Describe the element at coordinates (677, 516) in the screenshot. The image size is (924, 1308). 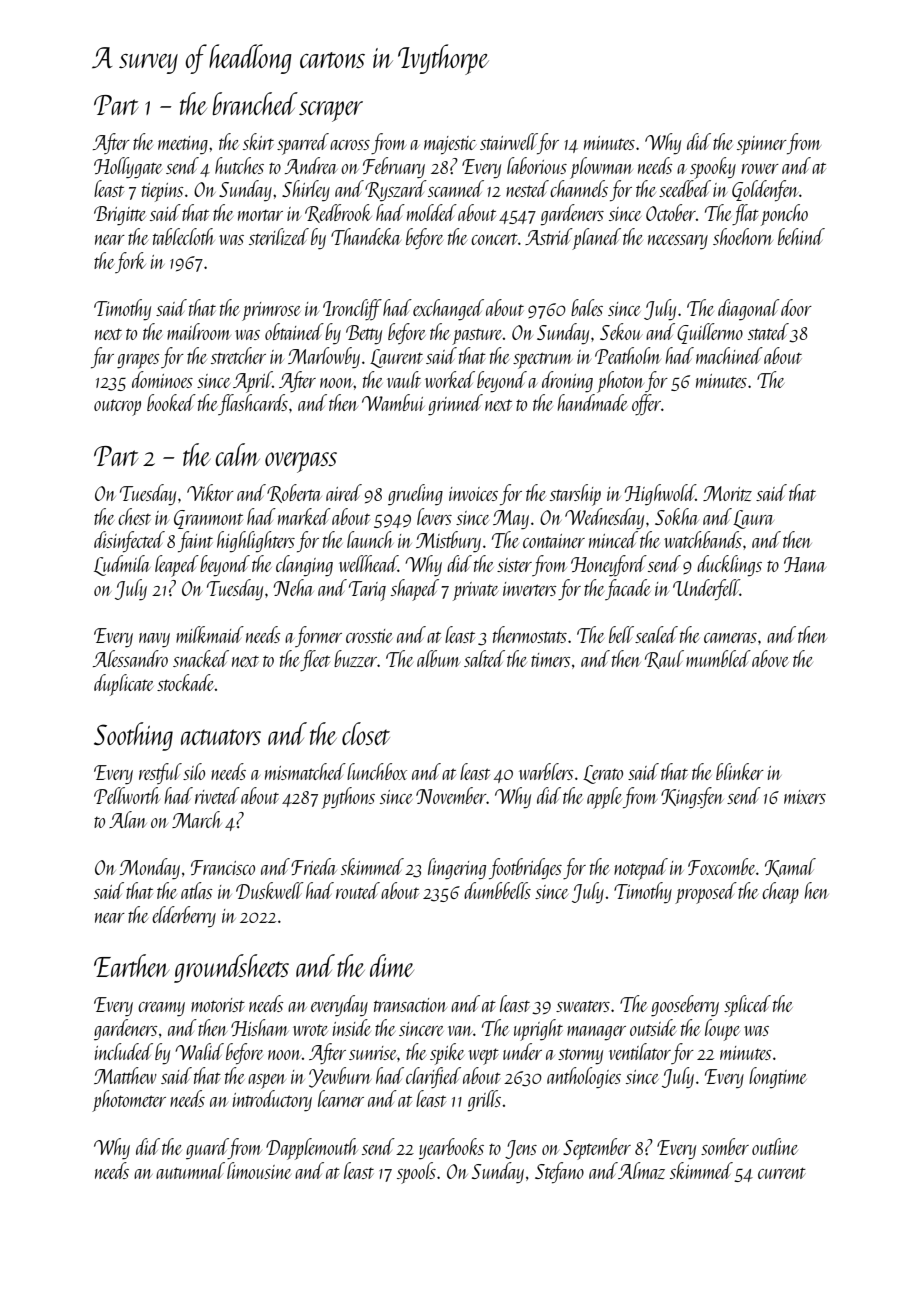
I see `Sokha` at that location.
